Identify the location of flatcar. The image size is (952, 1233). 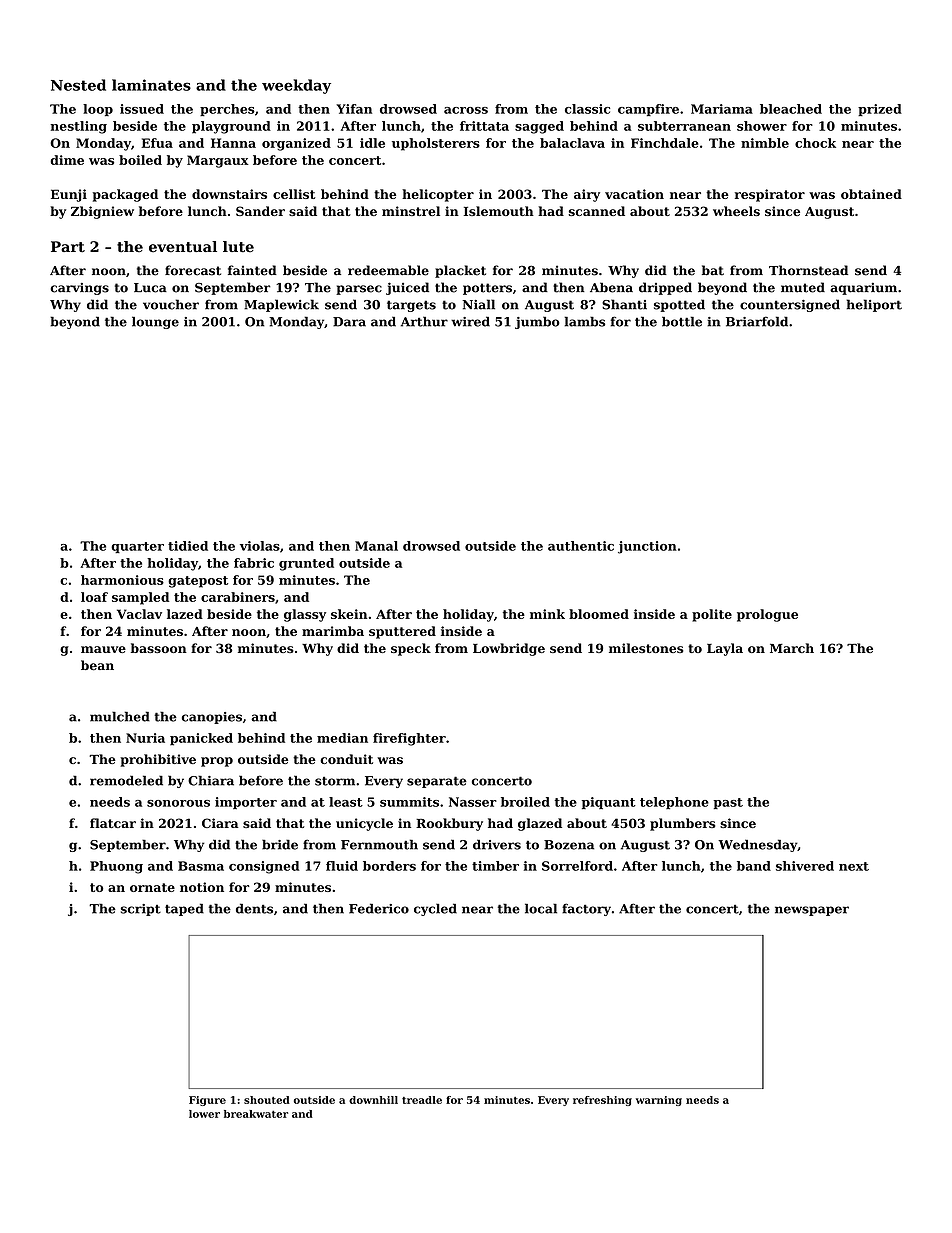
(113, 823).
